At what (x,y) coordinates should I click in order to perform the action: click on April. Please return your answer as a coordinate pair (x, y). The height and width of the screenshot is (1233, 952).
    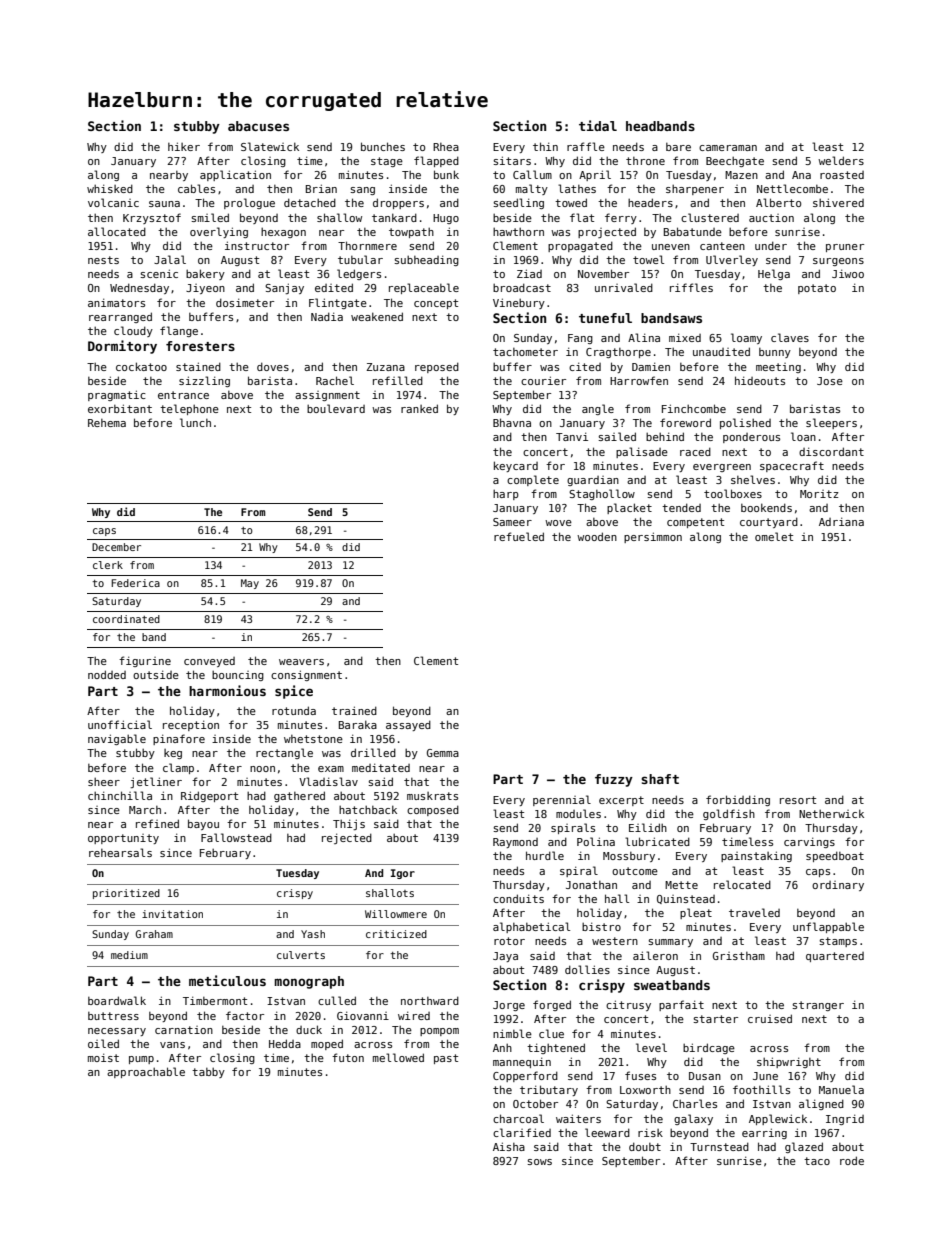
    Looking at the image, I should click on (595, 175).
